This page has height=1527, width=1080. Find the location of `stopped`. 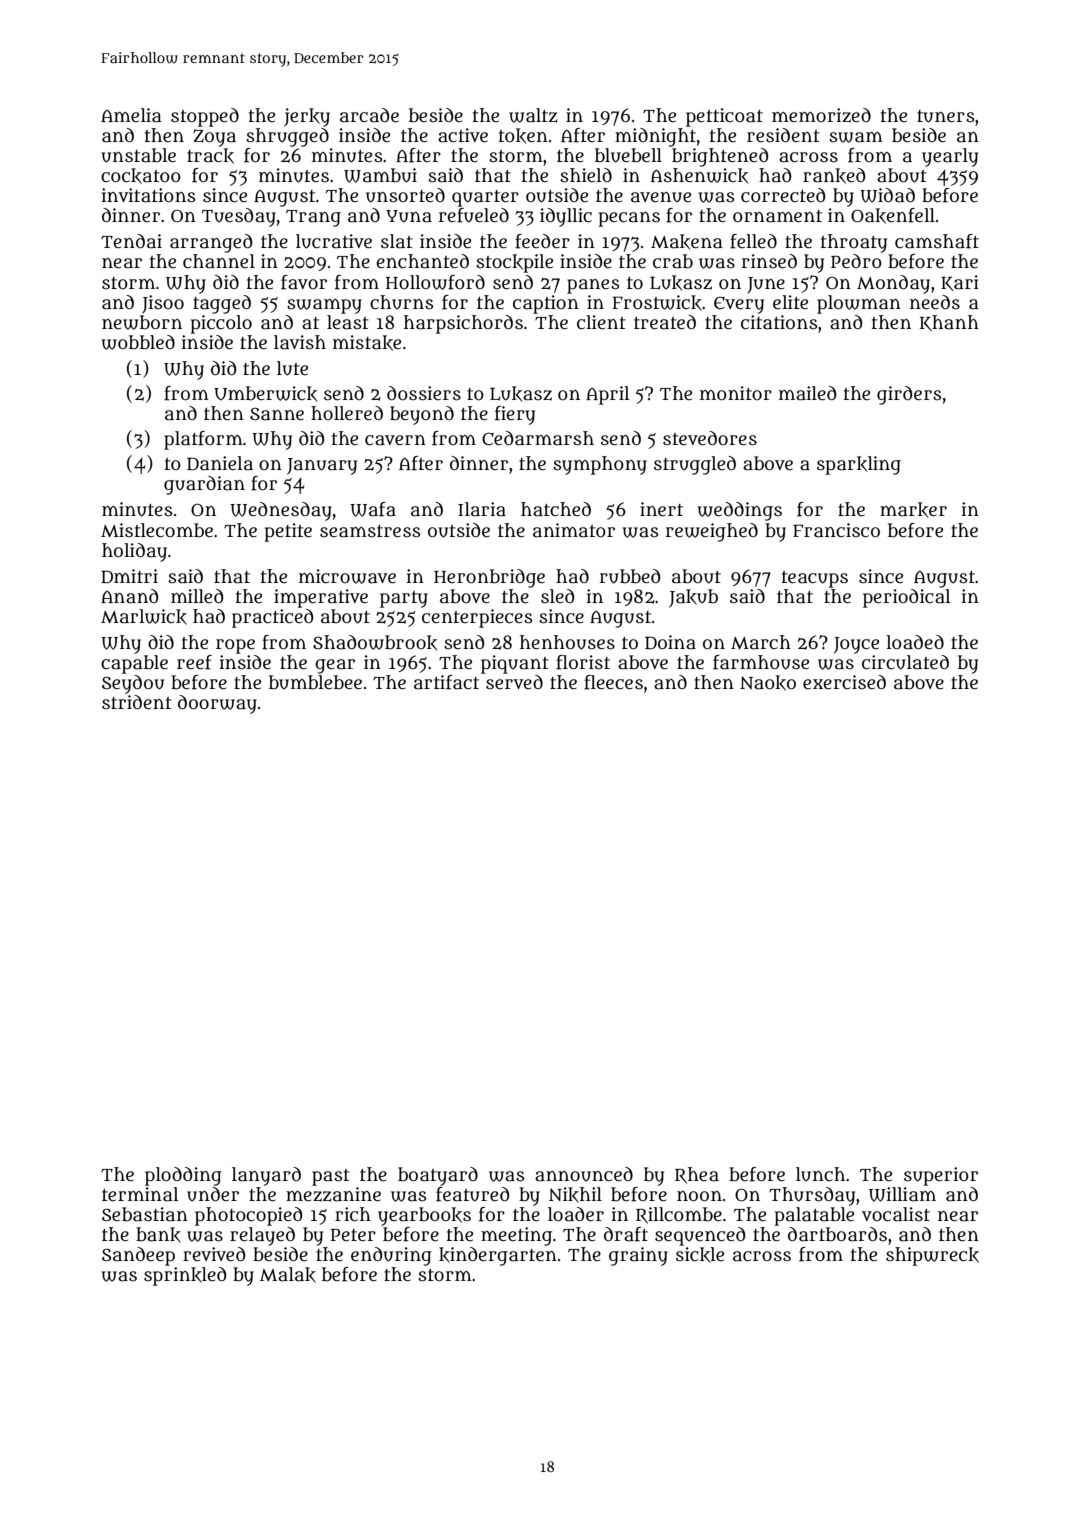

stopped is located at coordinates (205, 117).
